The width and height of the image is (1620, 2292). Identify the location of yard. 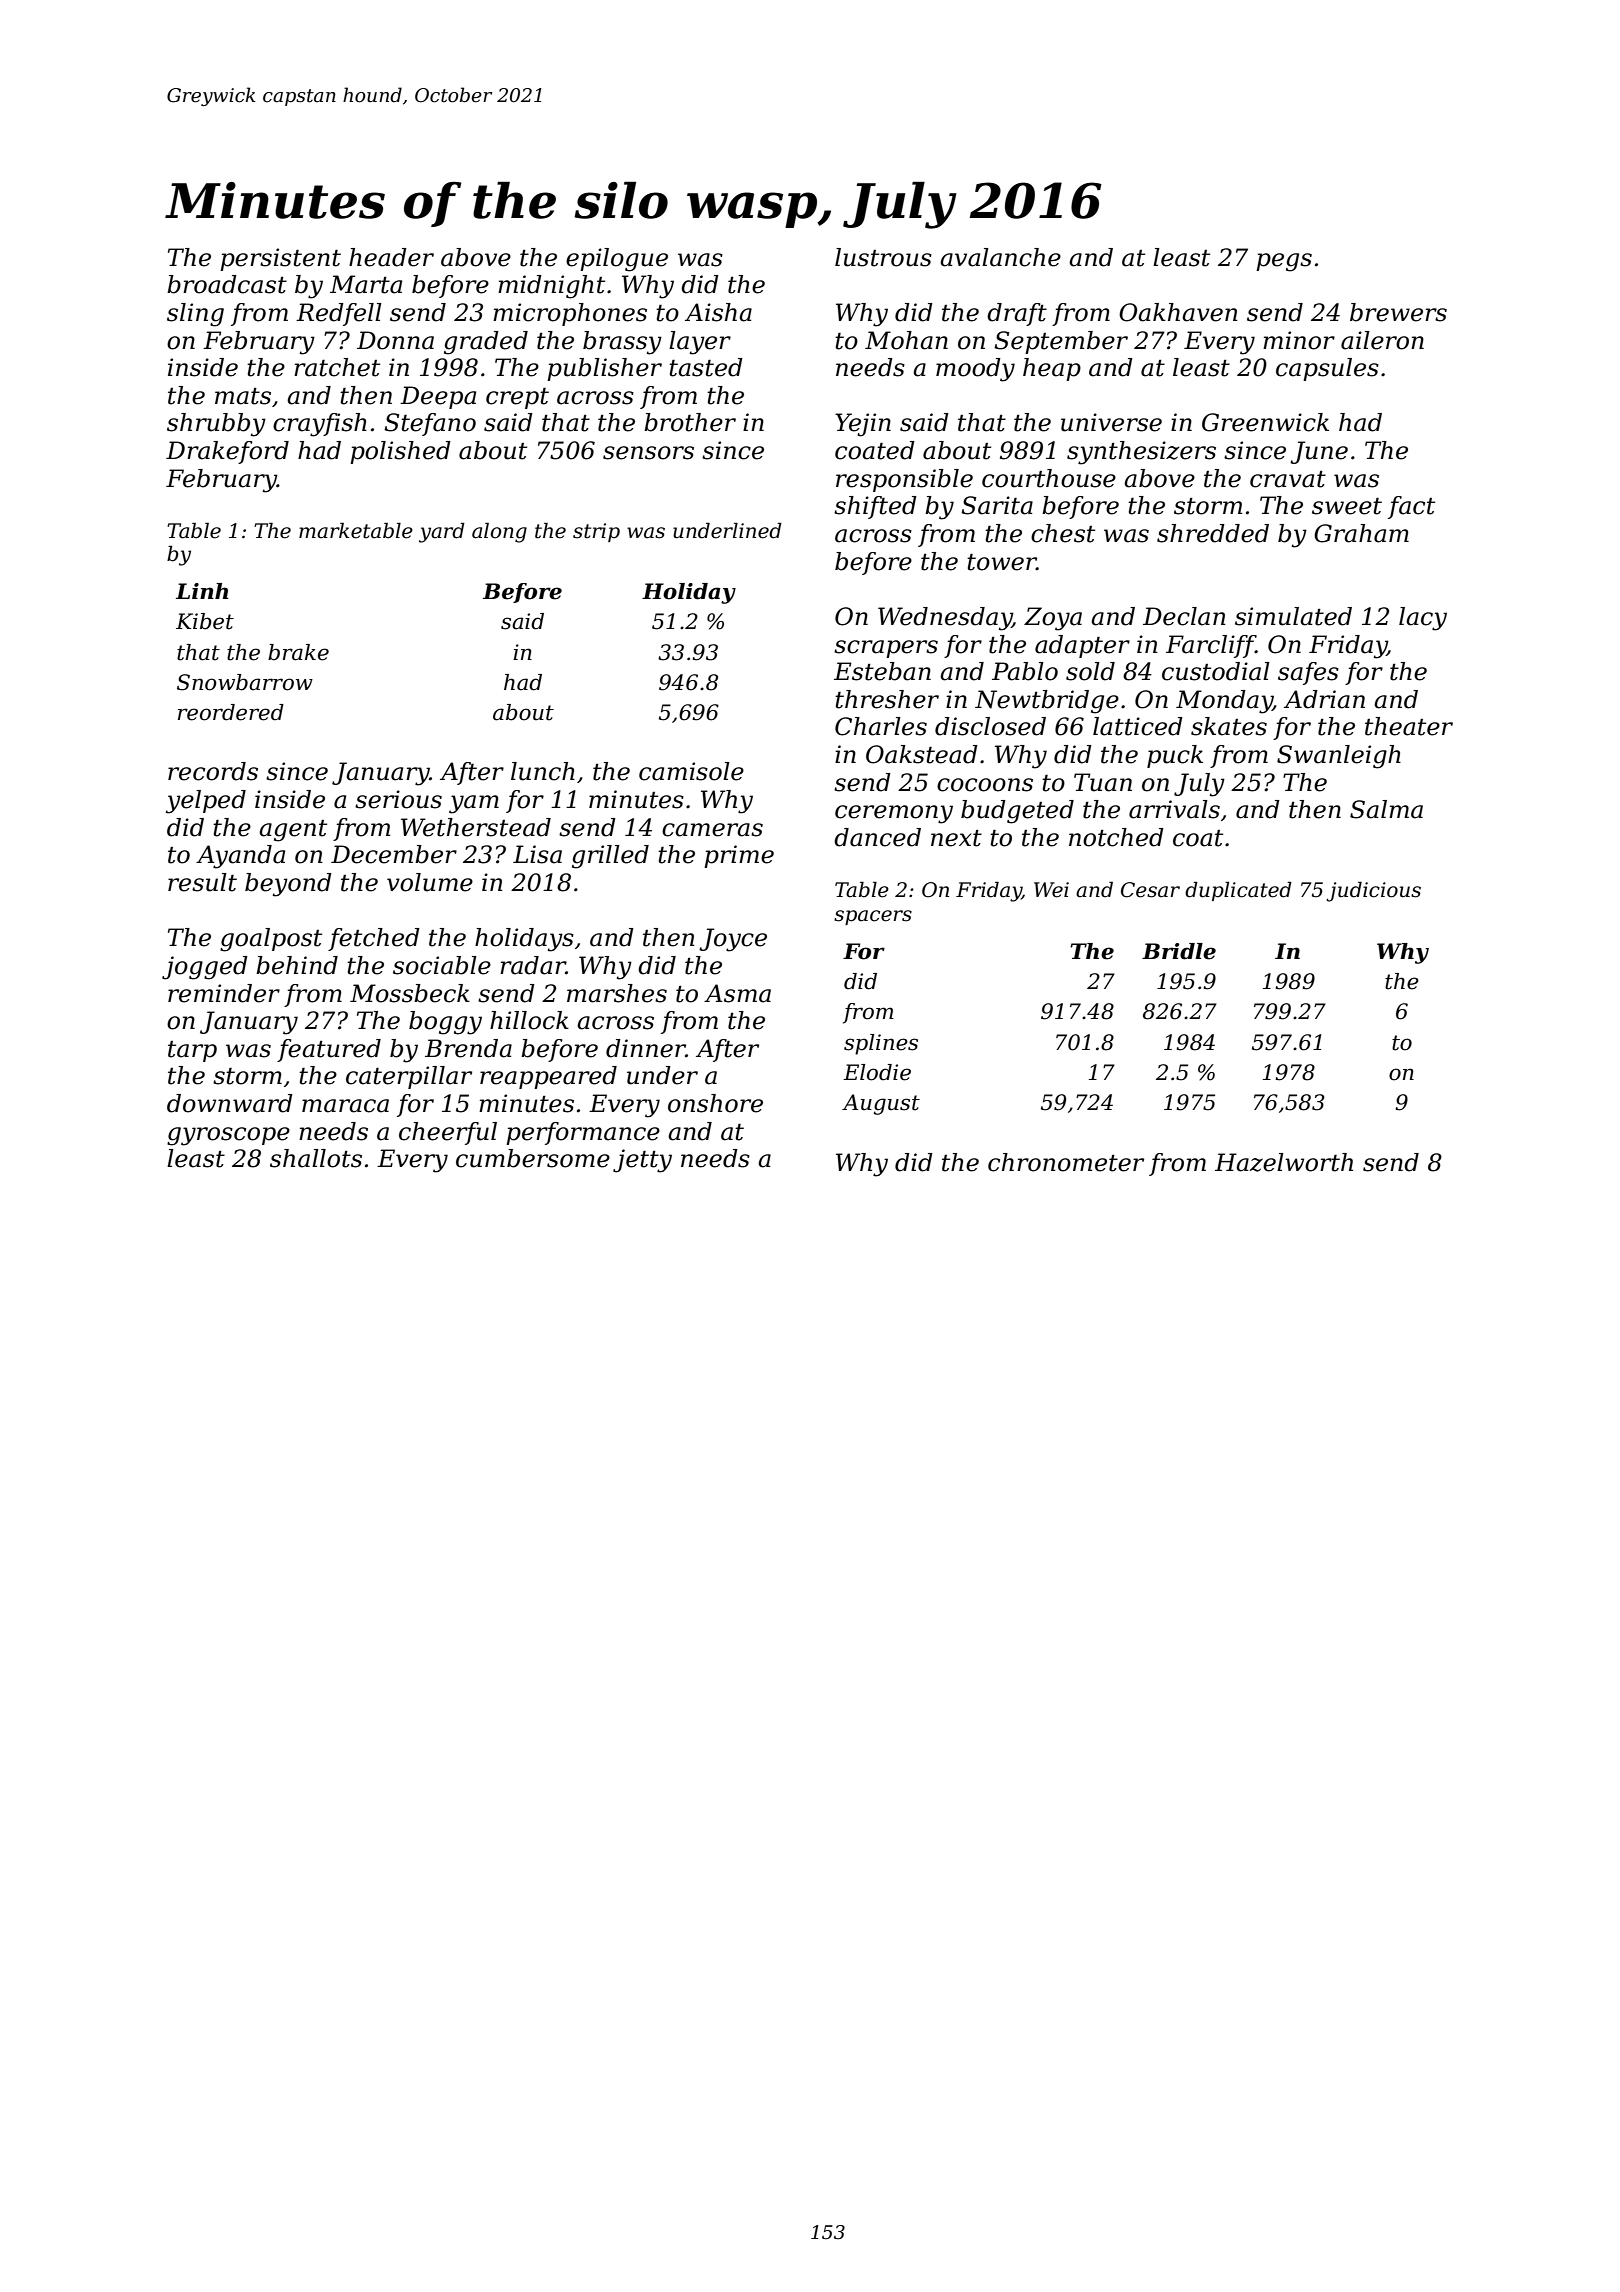
(442, 533).
